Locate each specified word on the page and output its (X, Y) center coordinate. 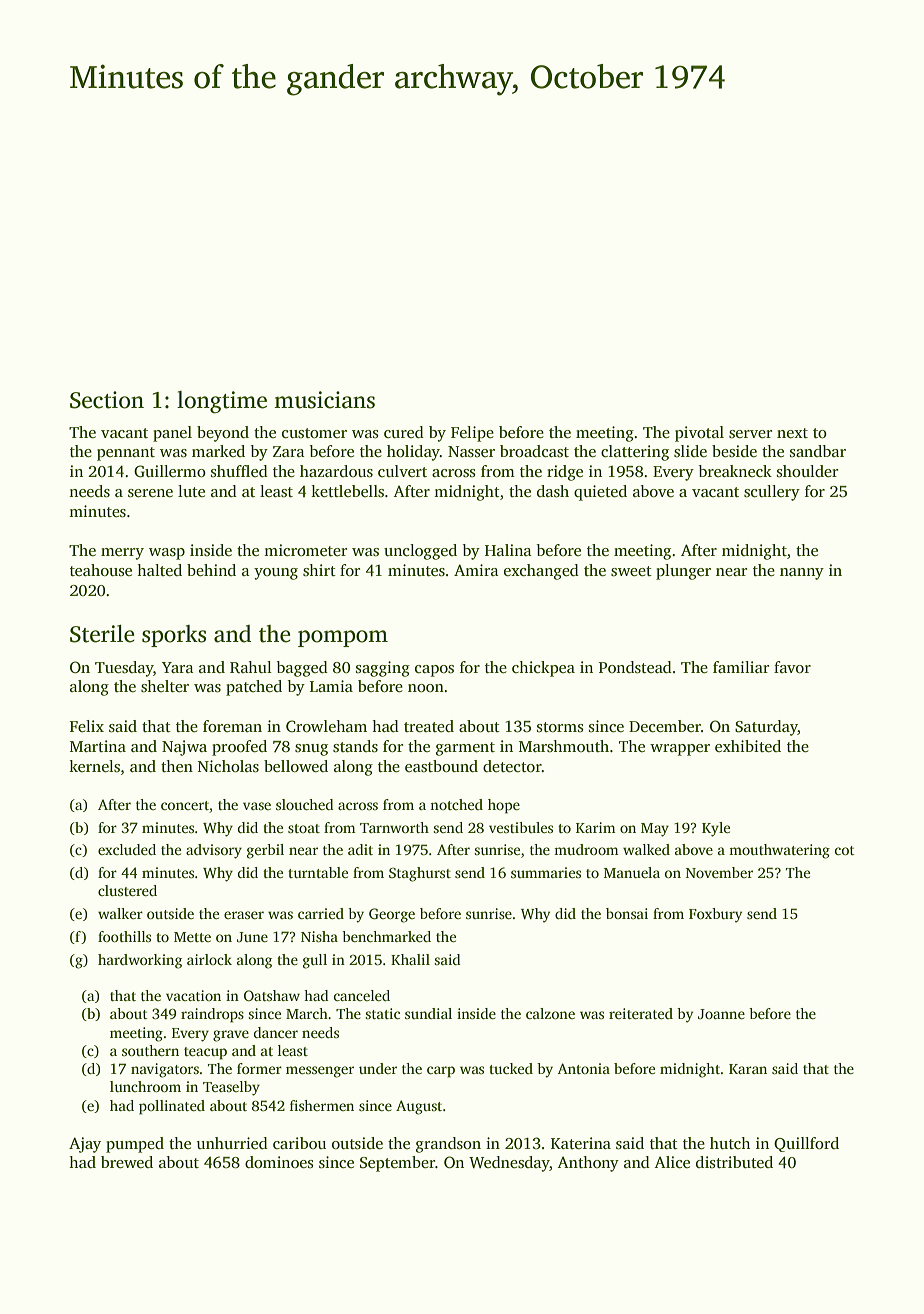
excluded (127, 849)
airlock (209, 959)
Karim (596, 827)
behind (211, 570)
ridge (565, 473)
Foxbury (715, 915)
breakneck (735, 471)
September (397, 1164)
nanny (802, 574)
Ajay (85, 1145)
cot (844, 850)
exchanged (541, 572)
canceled (362, 995)
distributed (734, 1162)
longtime (222, 402)
